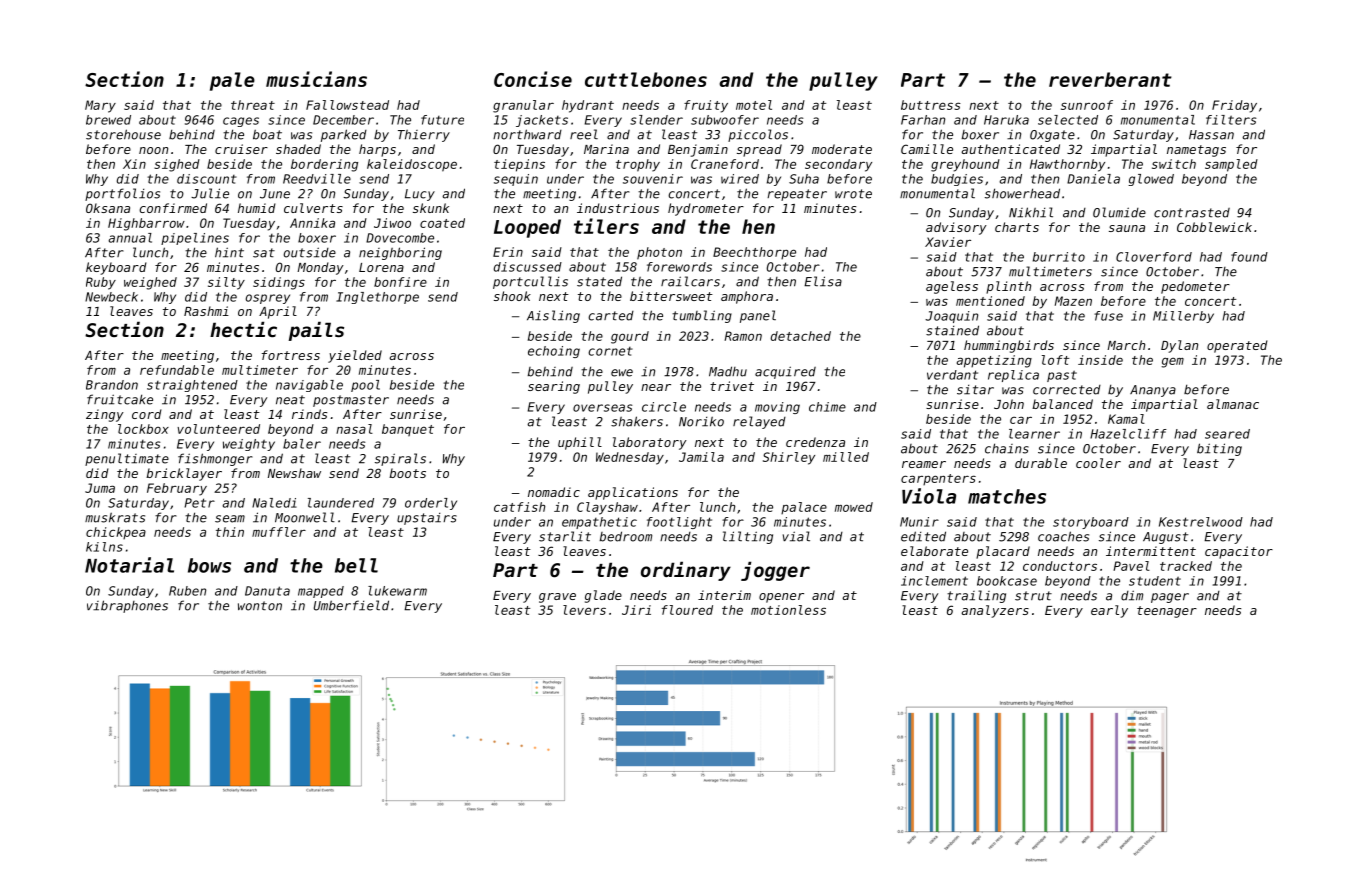 The height and width of the screenshot is (887, 1372). Describe the element at coordinates (215, 459) in the screenshot. I see `fishmonger` at that location.
